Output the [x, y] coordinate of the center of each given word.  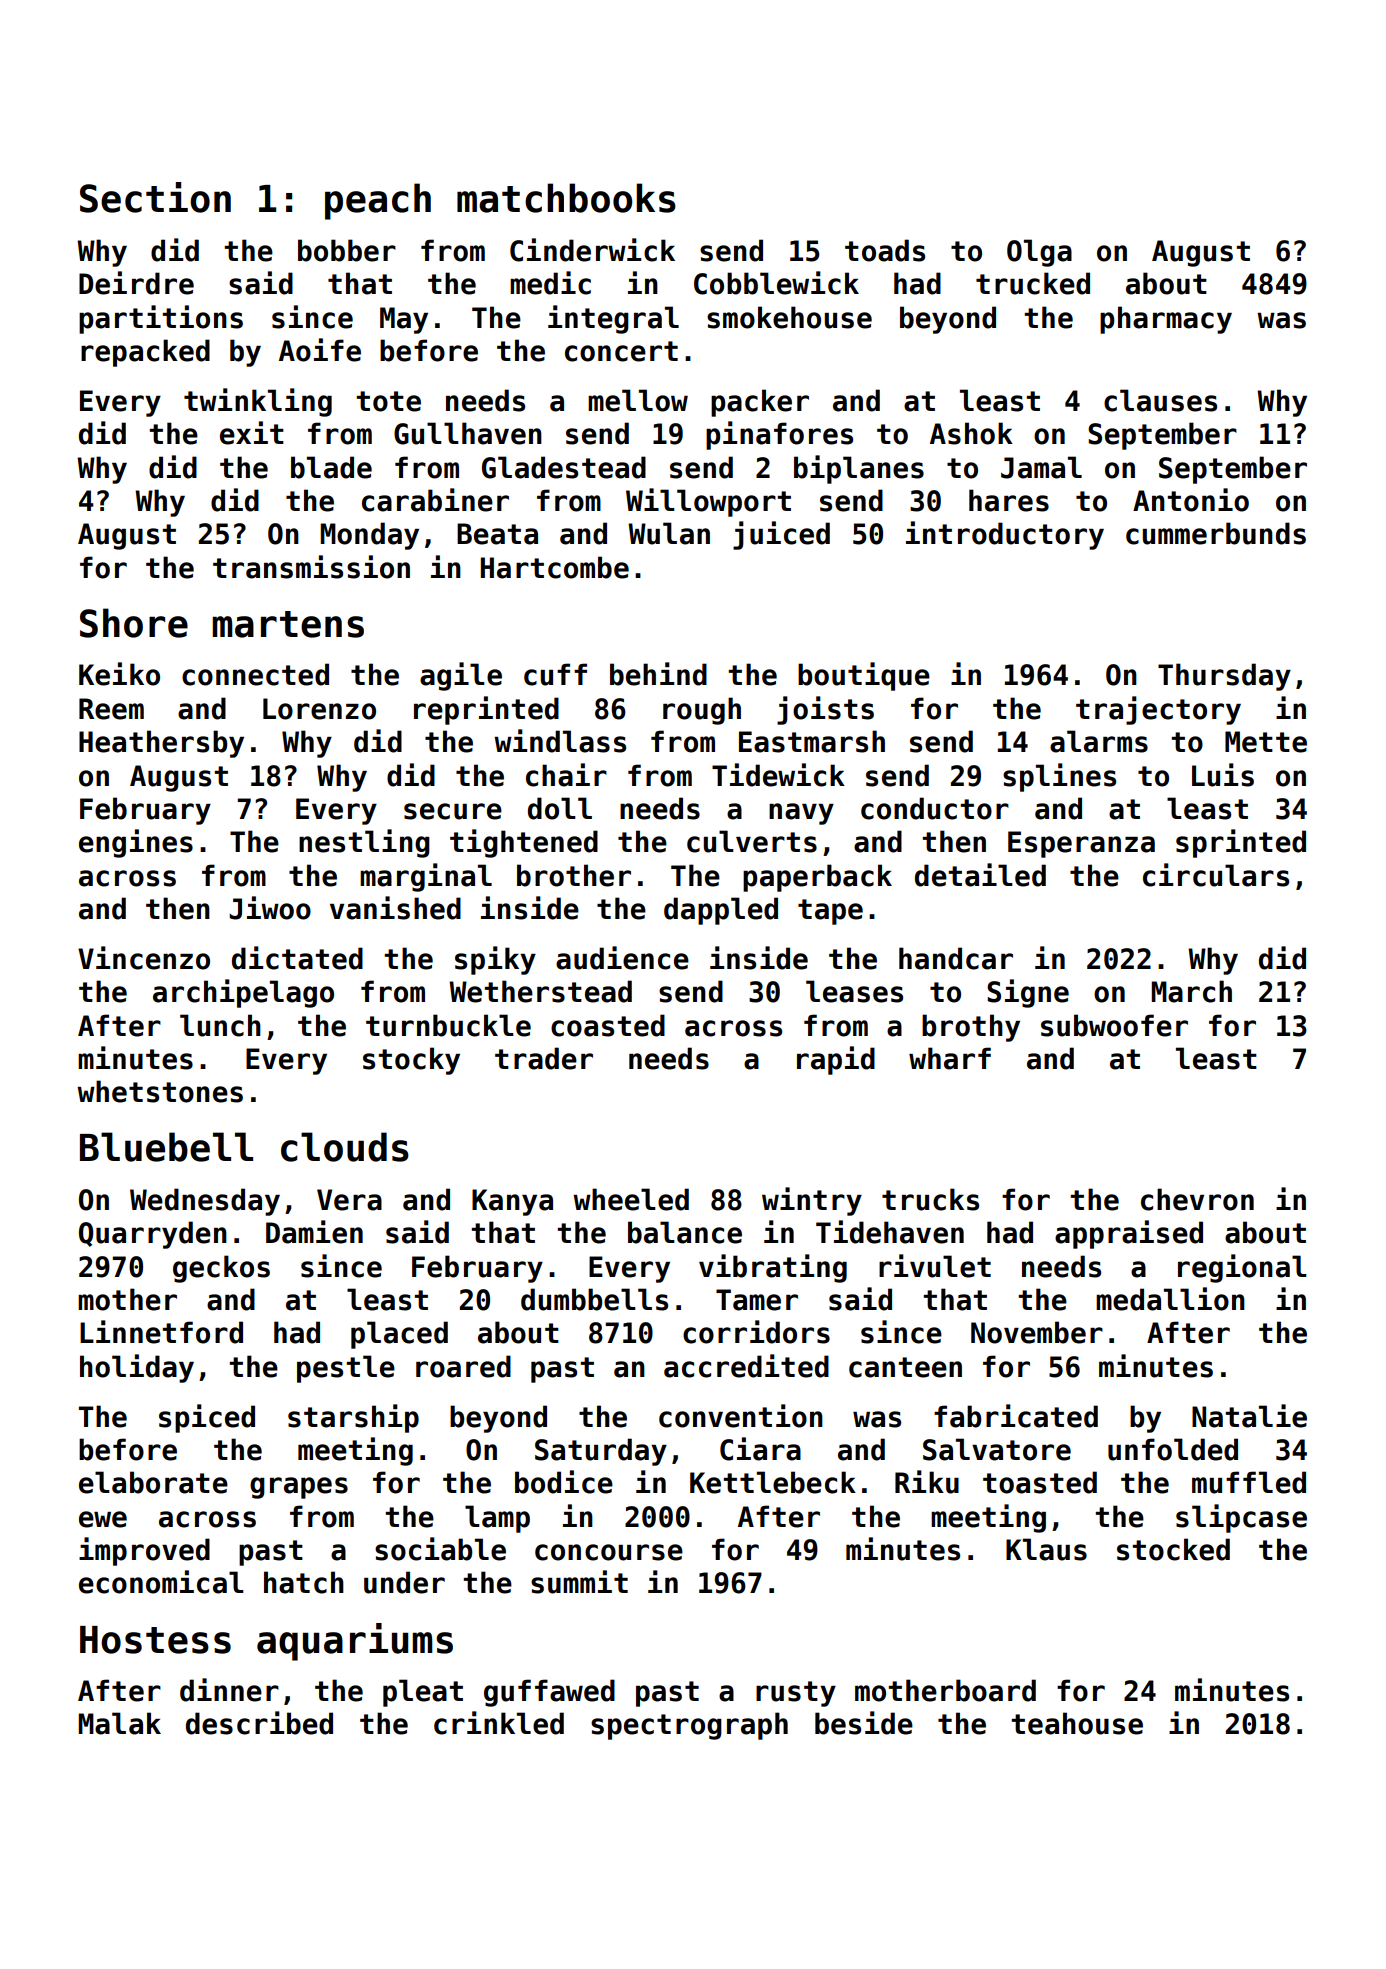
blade [331, 467]
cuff [555, 674]
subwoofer [1114, 1025]
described [259, 1723]
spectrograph [689, 1726]
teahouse [1077, 1723]
